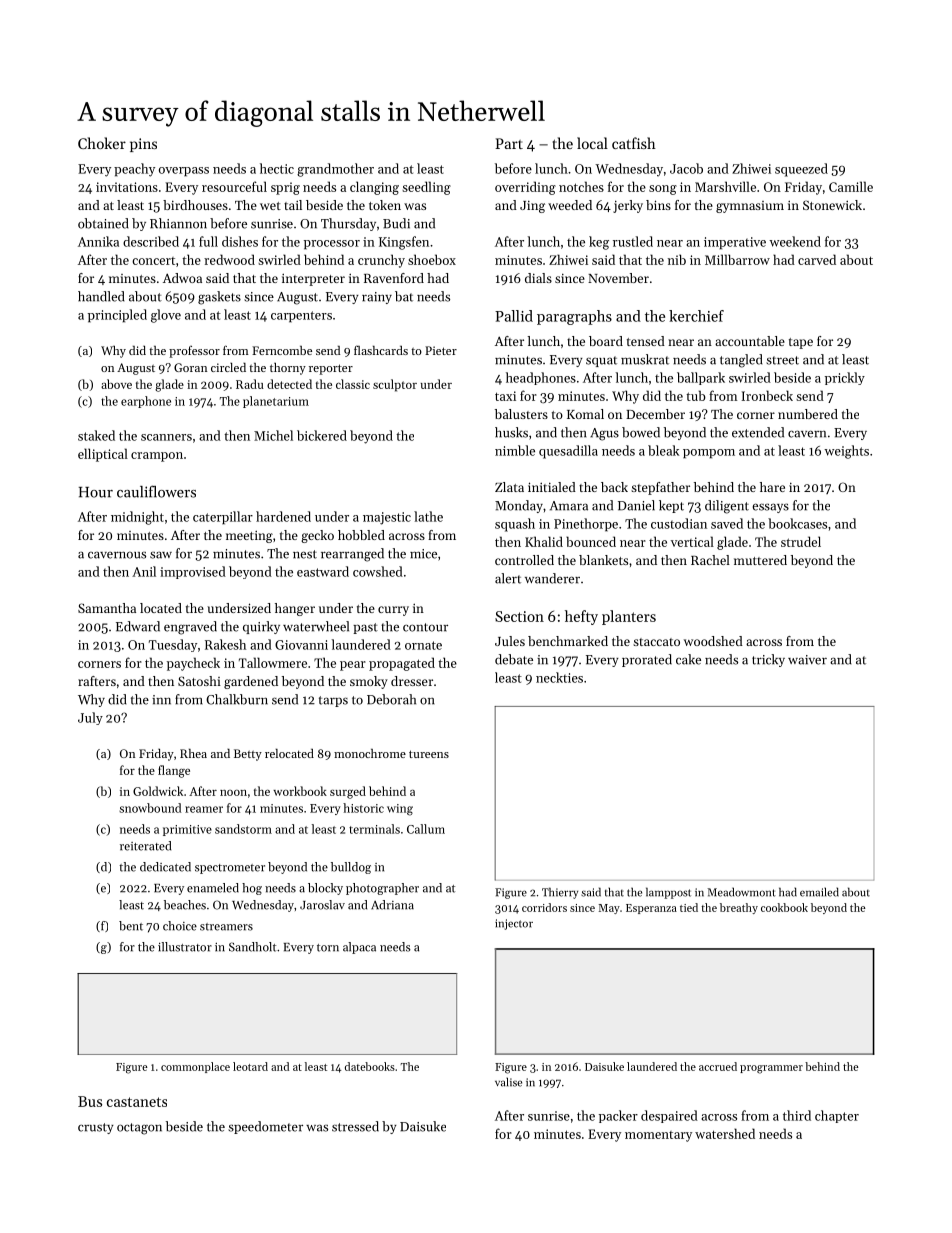 The image size is (952, 1233). Describe the element at coordinates (801, 170) in the page. I see `squeezed` at that location.
